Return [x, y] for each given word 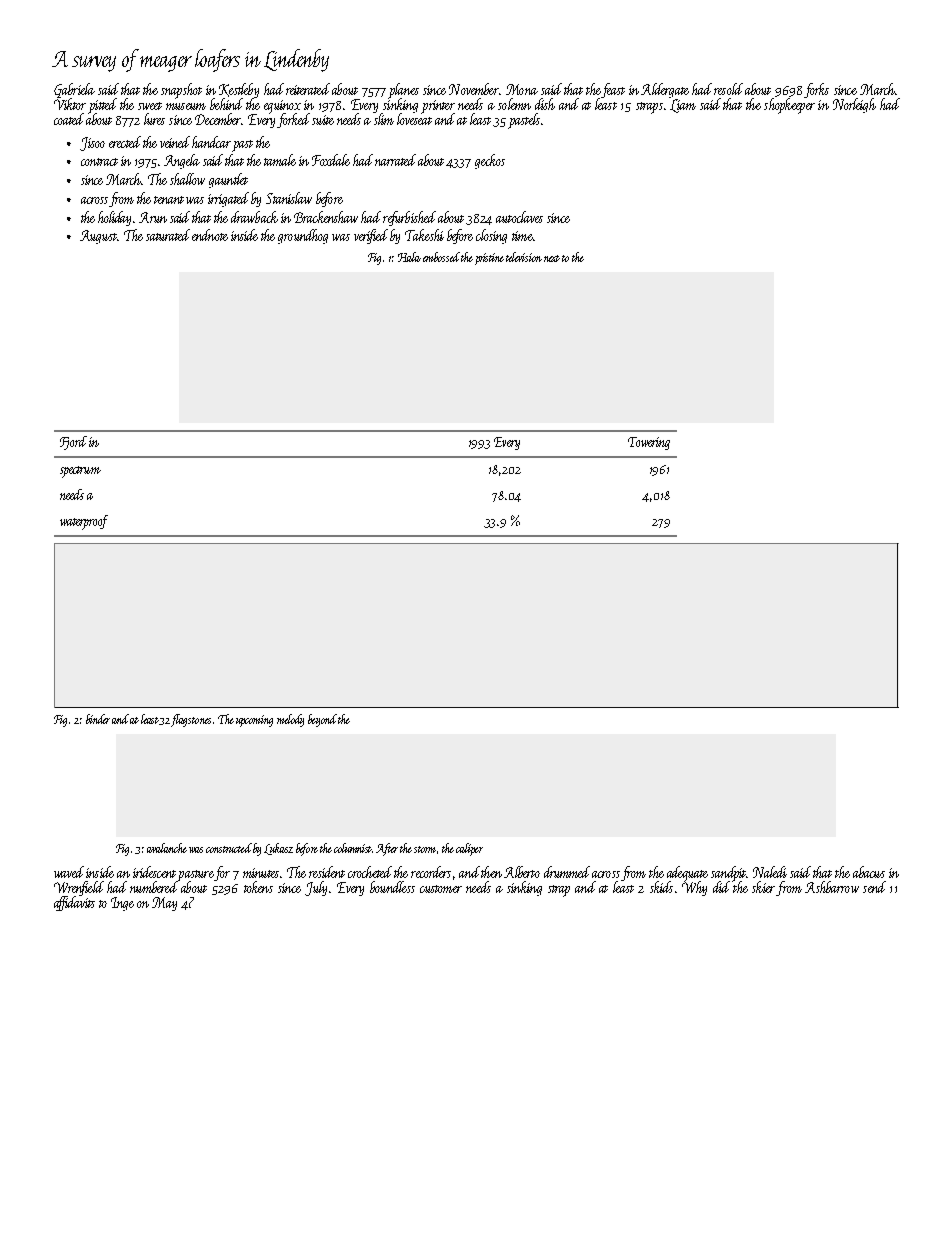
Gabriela [74, 90]
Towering [649, 443]
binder [98, 719]
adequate [687, 873]
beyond [322, 720]
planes [403, 91]
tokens [258, 887]
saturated [168, 235]
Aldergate [665, 90]
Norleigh [854, 105]
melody [290, 720]
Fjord [73, 443]
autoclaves [519, 217]
